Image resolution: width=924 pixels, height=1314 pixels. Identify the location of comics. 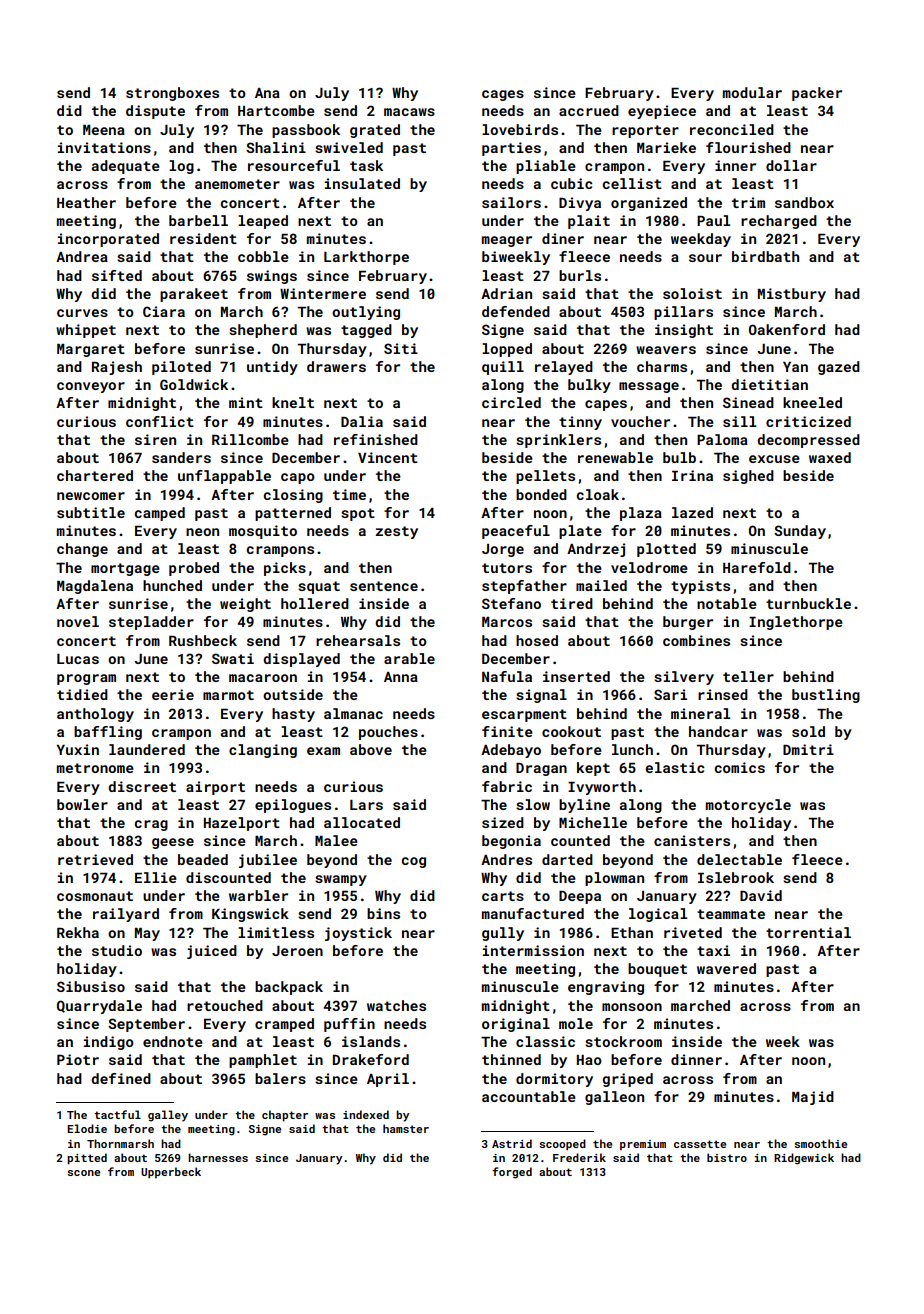
(739, 767).
